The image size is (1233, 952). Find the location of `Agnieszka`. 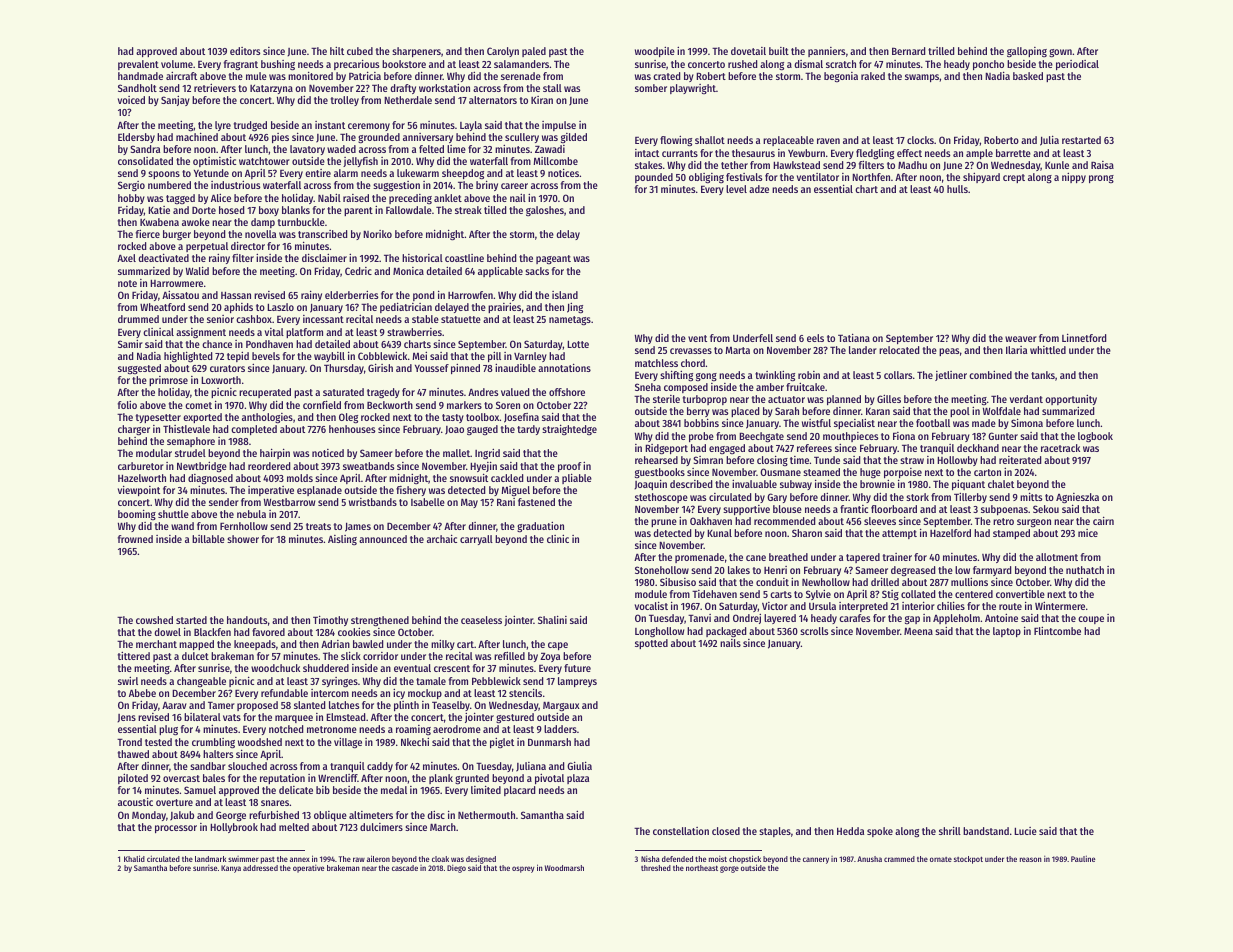

Agnieszka is located at coordinates (1077, 498).
